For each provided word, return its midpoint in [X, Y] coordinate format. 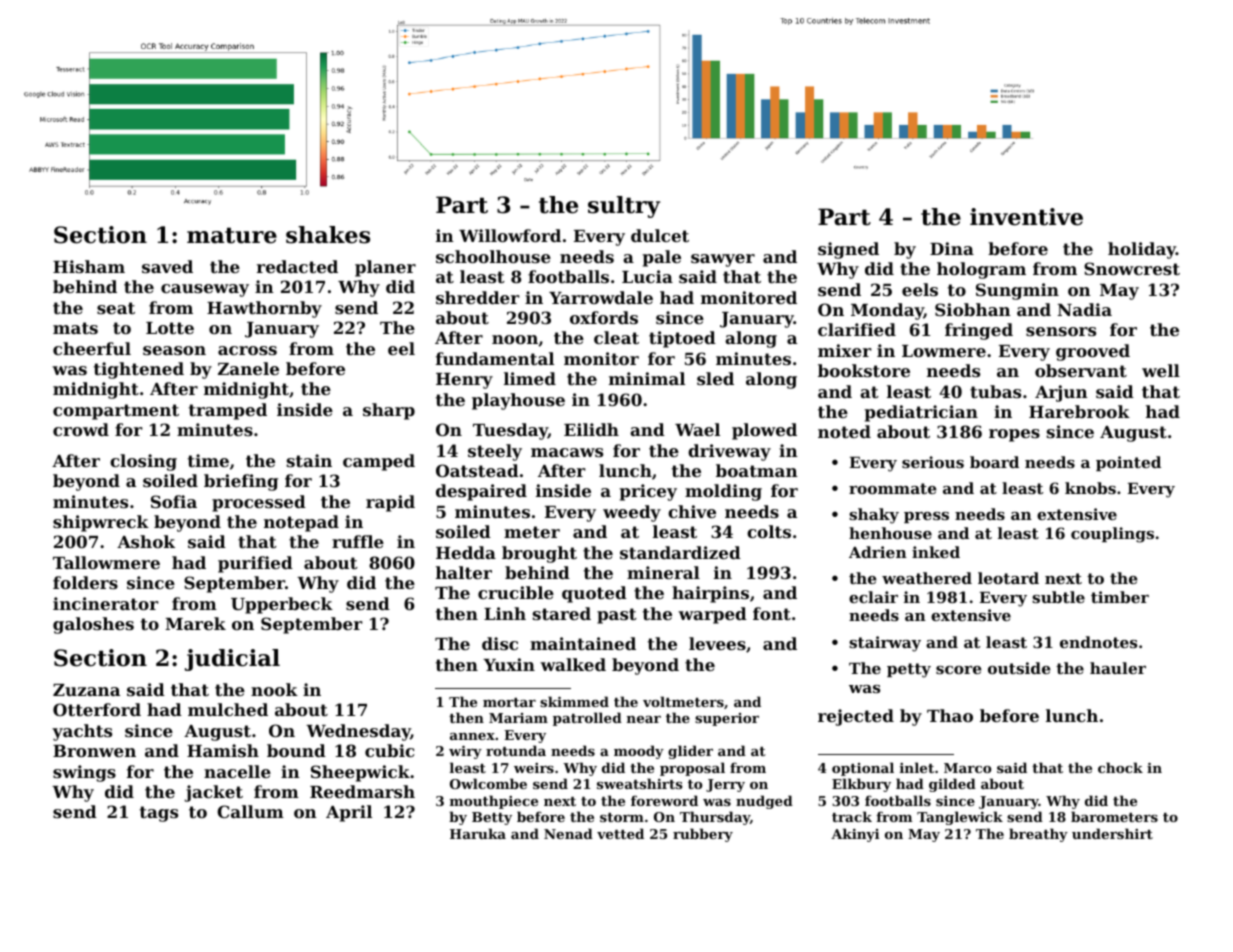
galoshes [93, 625]
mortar [509, 702]
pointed [1128, 463]
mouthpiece [494, 802]
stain [309, 460]
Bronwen [94, 751]
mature [232, 235]
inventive [1026, 217]
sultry [624, 207]
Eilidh [591, 429]
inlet [917, 767]
